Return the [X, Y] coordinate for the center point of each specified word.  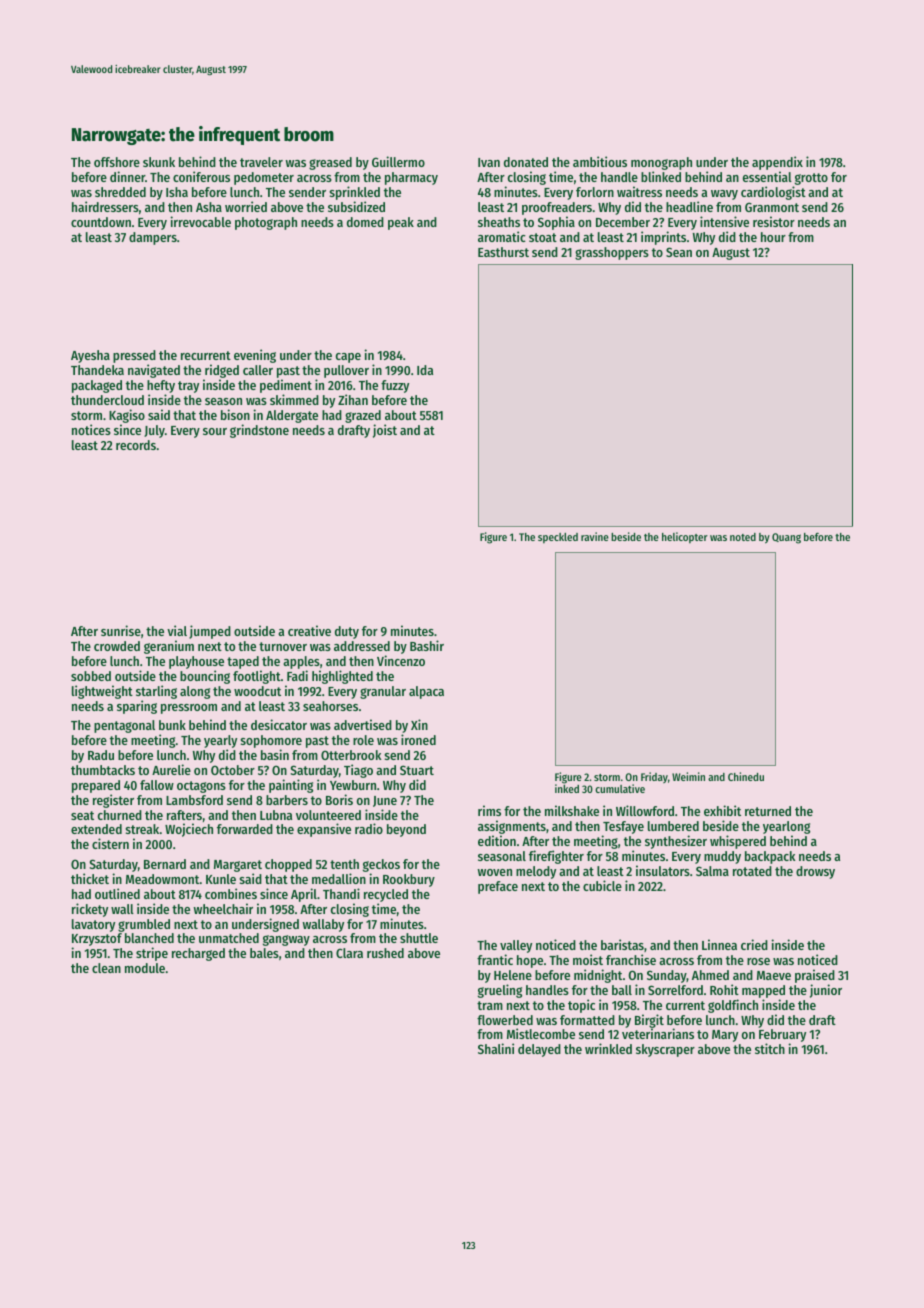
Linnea [719, 944]
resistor [774, 221]
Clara [349, 953]
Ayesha [90, 356]
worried [246, 206]
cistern [110, 843]
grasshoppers [612, 253]
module [145, 968]
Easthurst [503, 252]
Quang [786, 538]
